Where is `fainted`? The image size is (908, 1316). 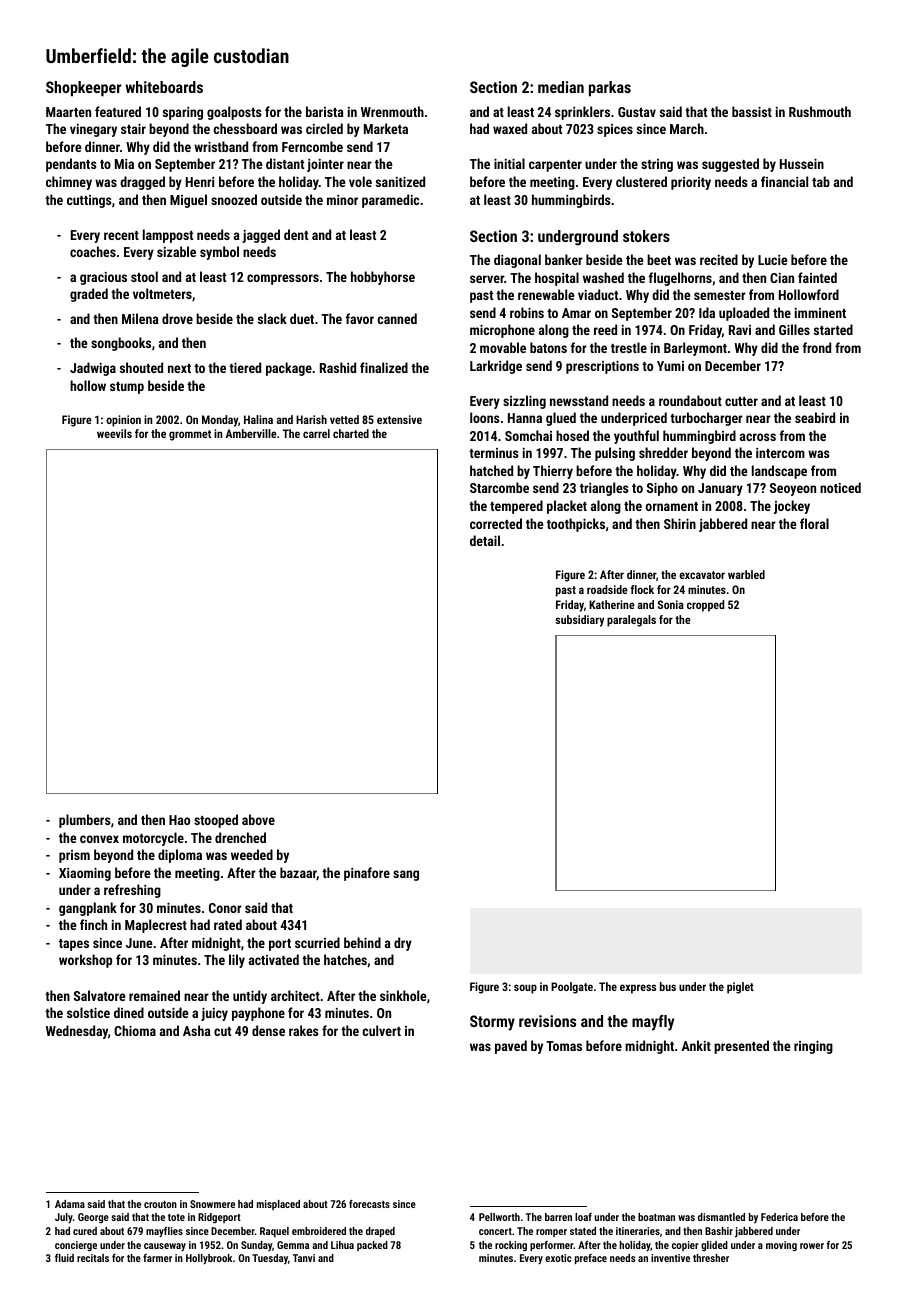
fainted is located at coordinates (817, 277).
